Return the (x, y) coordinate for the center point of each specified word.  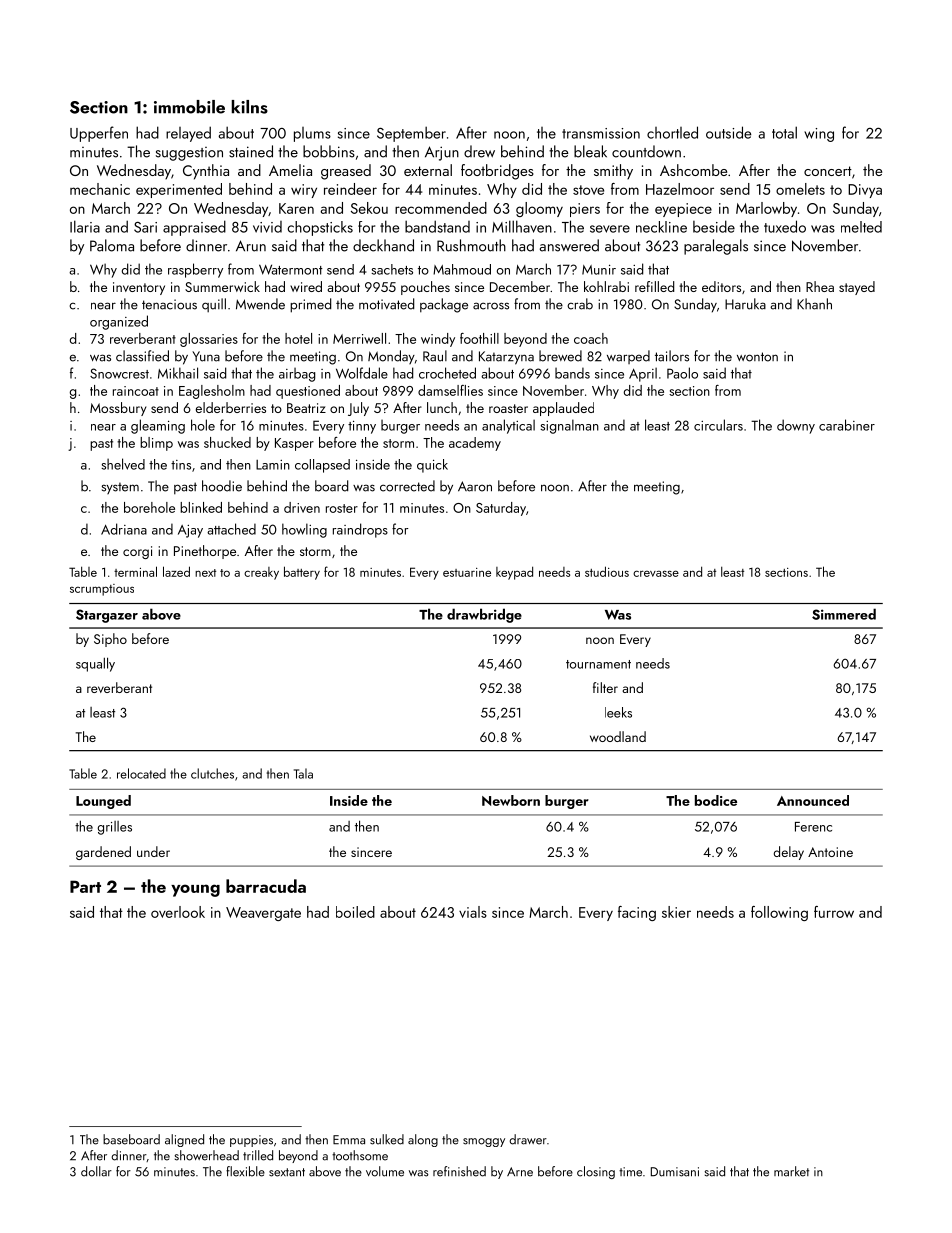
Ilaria (85, 226)
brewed (560, 356)
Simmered (844, 614)
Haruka (745, 304)
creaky (261, 573)
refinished (459, 1171)
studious (607, 571)
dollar (96, 1171)
